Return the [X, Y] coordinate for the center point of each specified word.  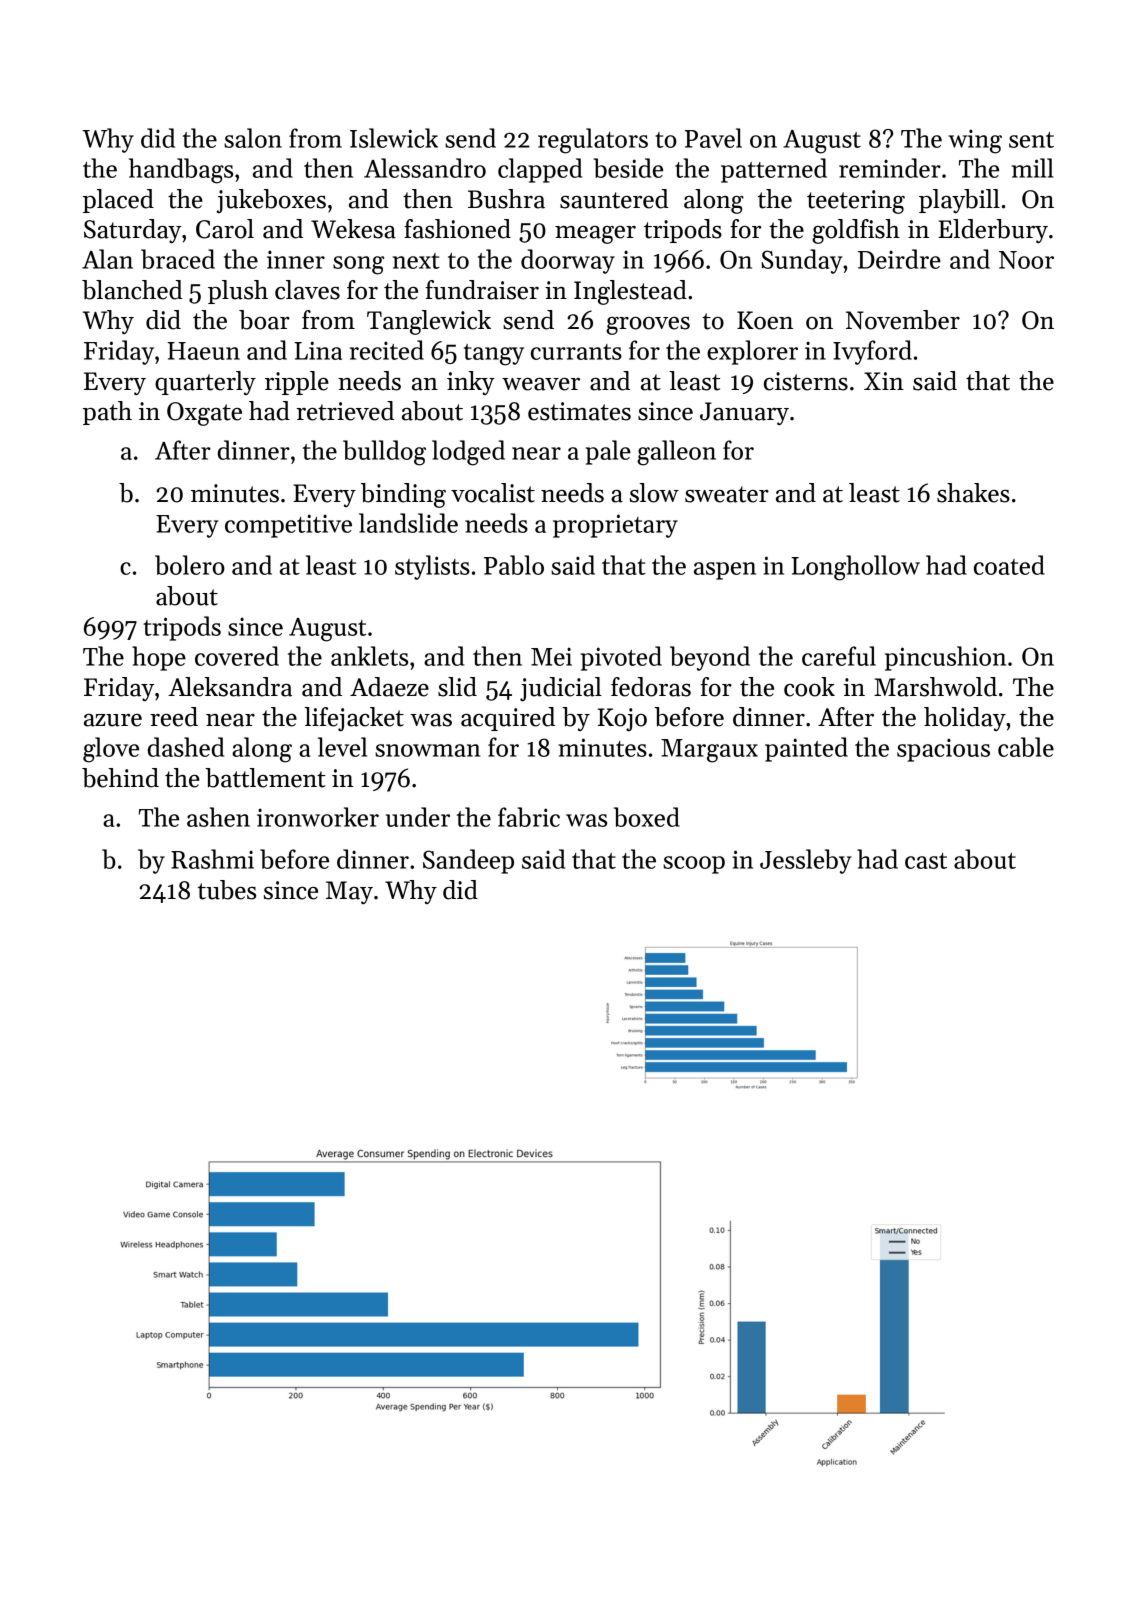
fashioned [457, 229]
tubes [227, 890]
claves [307, 290]
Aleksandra [230, 687]
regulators [593, 141]
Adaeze [389, 687]
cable [1026, 747]
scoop [694, 865]
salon [253, 138]
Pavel [713, 138]
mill [1032, 168]
